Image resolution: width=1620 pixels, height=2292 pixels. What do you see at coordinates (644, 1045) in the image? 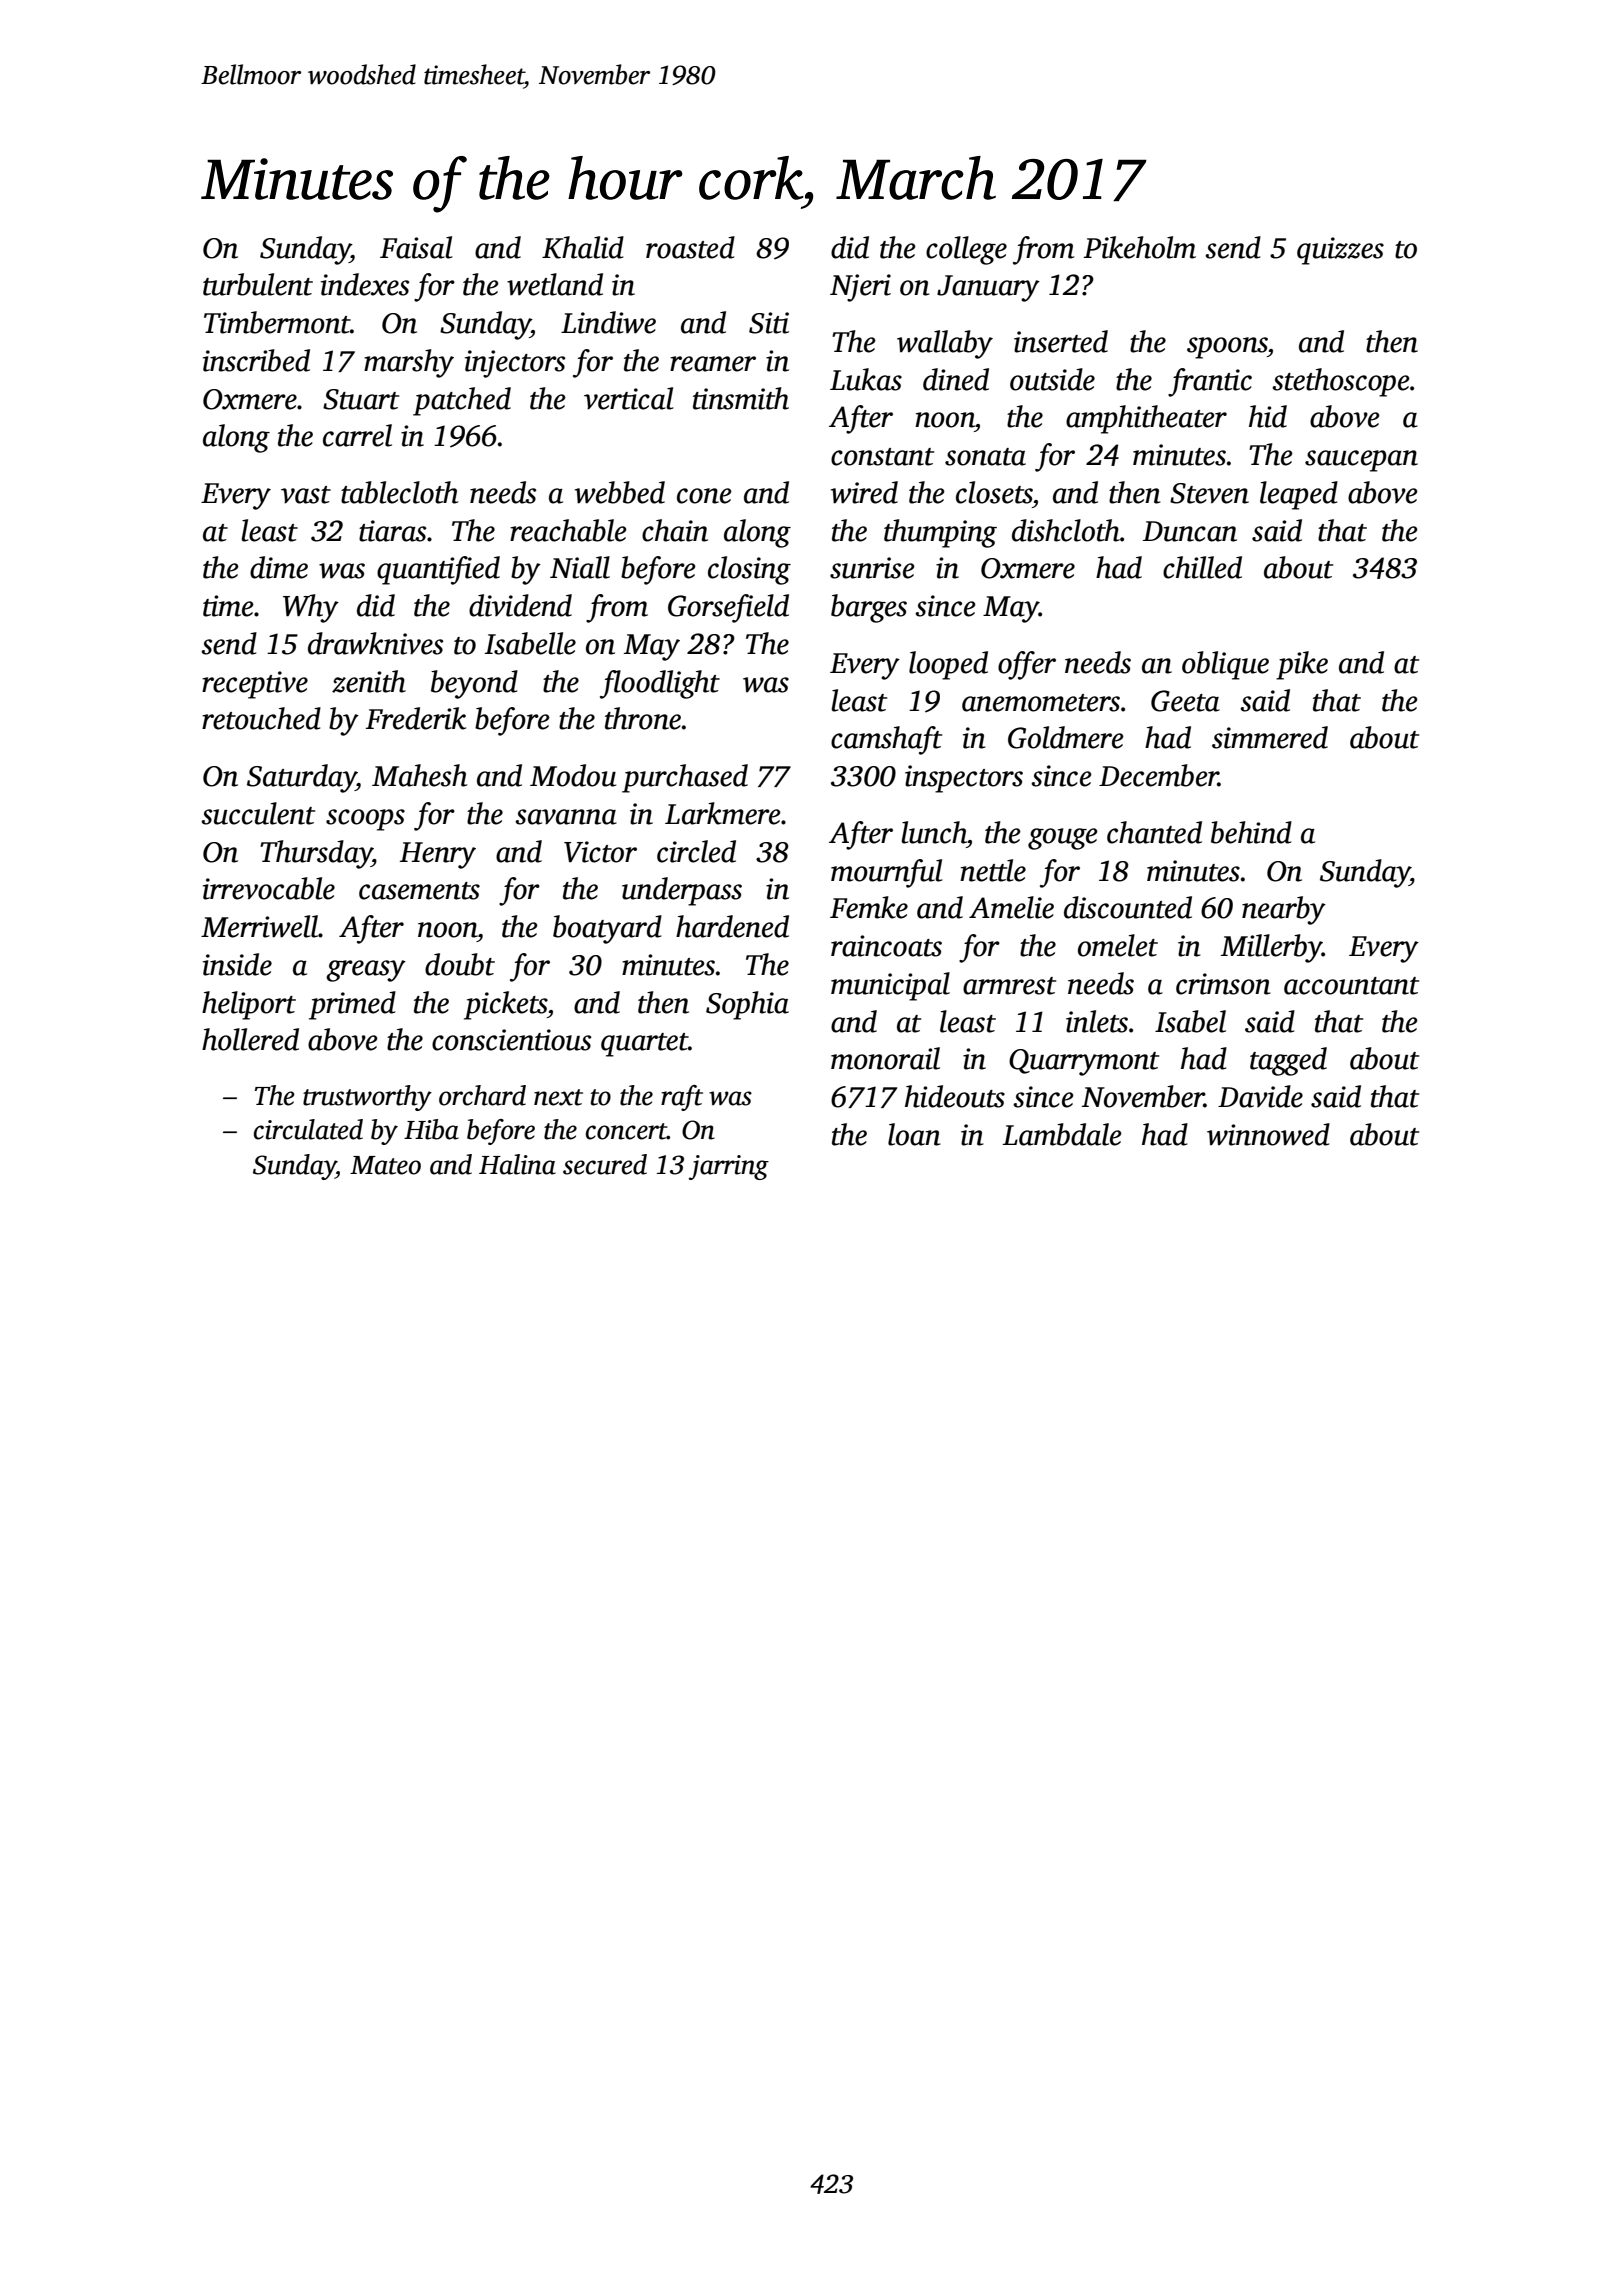
I see `quartet` at bounding box center [644, 1045].
